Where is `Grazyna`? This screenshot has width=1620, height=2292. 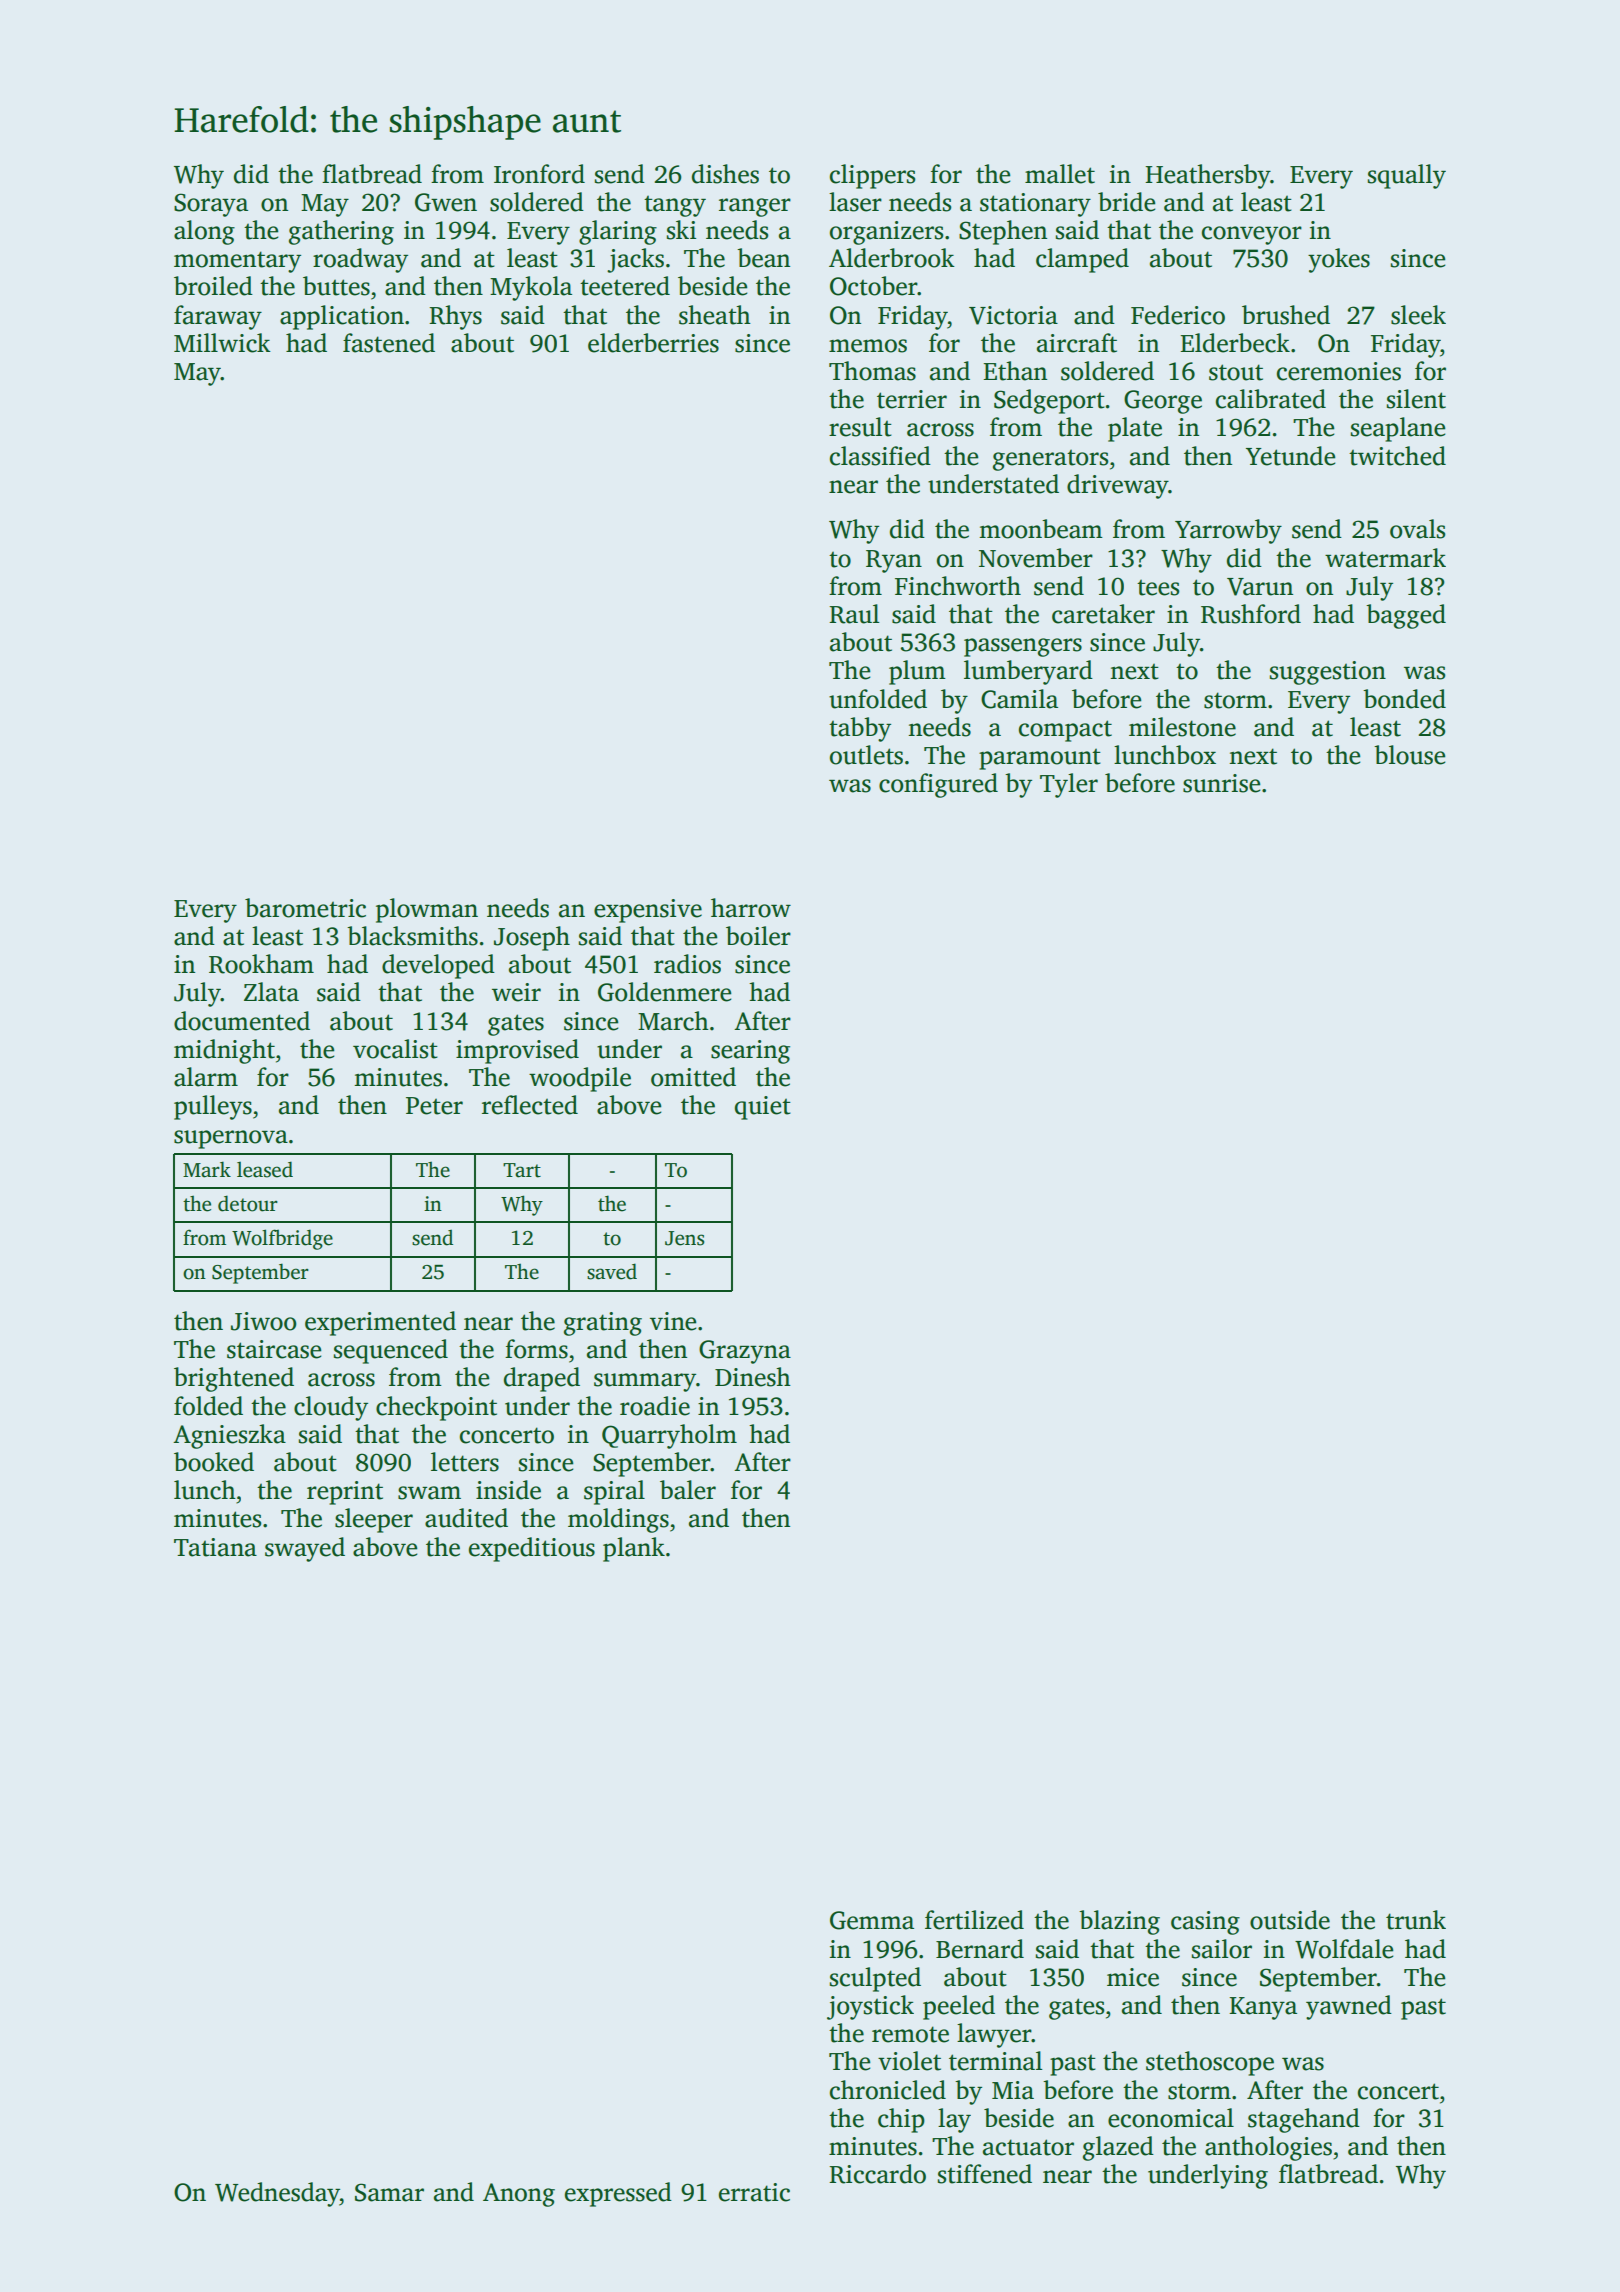 Grazyna is located at coordinates (745, 1352).
